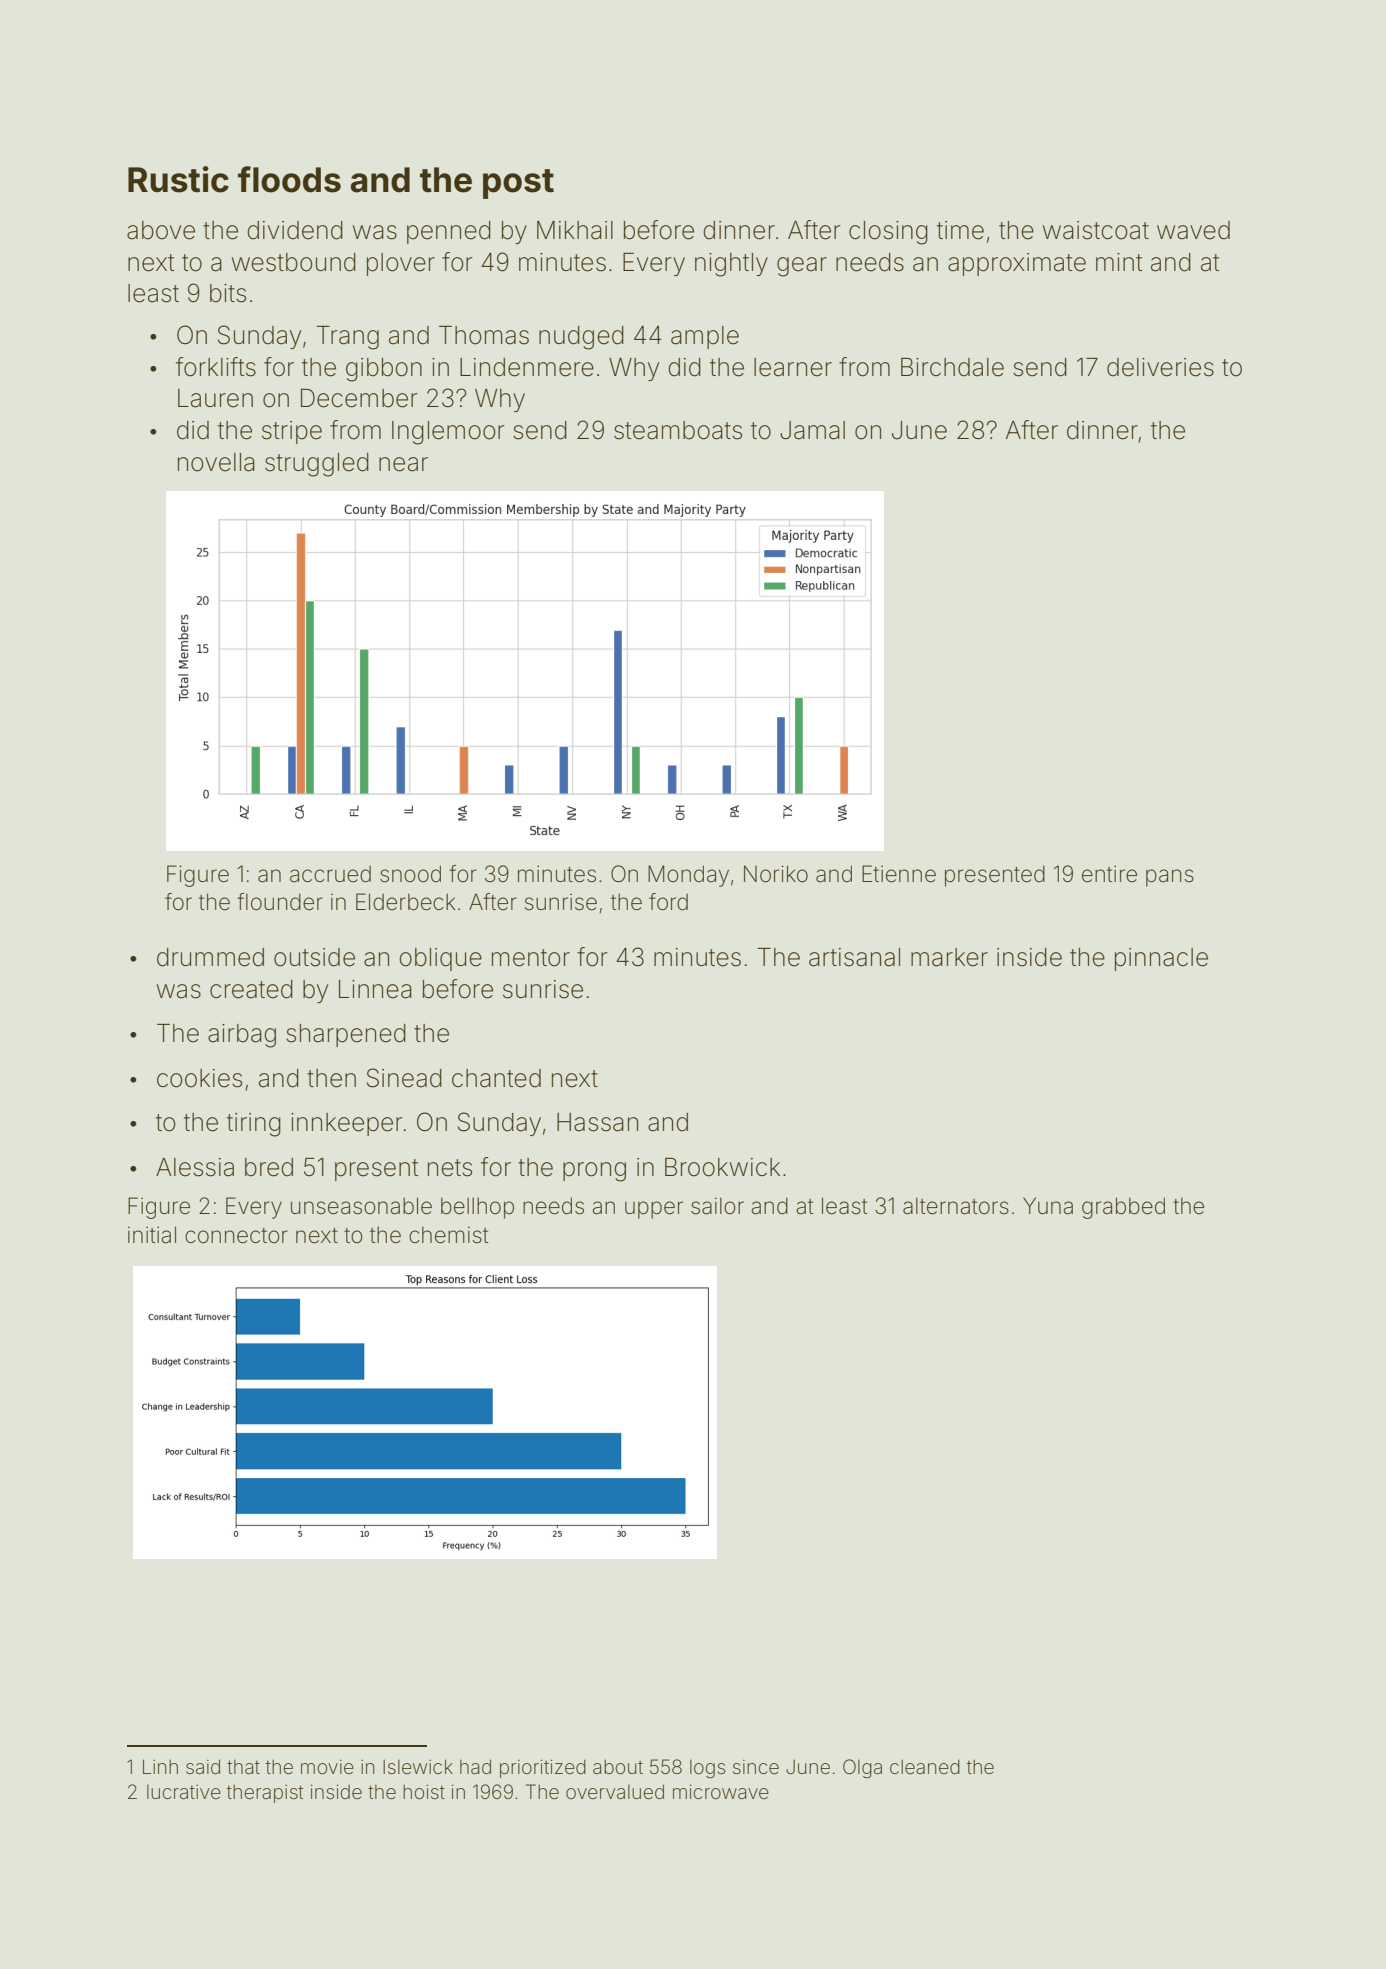 The width and height of the screenshot is (1386, 1969). What do you see at coordinates (1123, 1208) in the screenshot?
I see `grabbed` at bounding box center [1123, 1208].
